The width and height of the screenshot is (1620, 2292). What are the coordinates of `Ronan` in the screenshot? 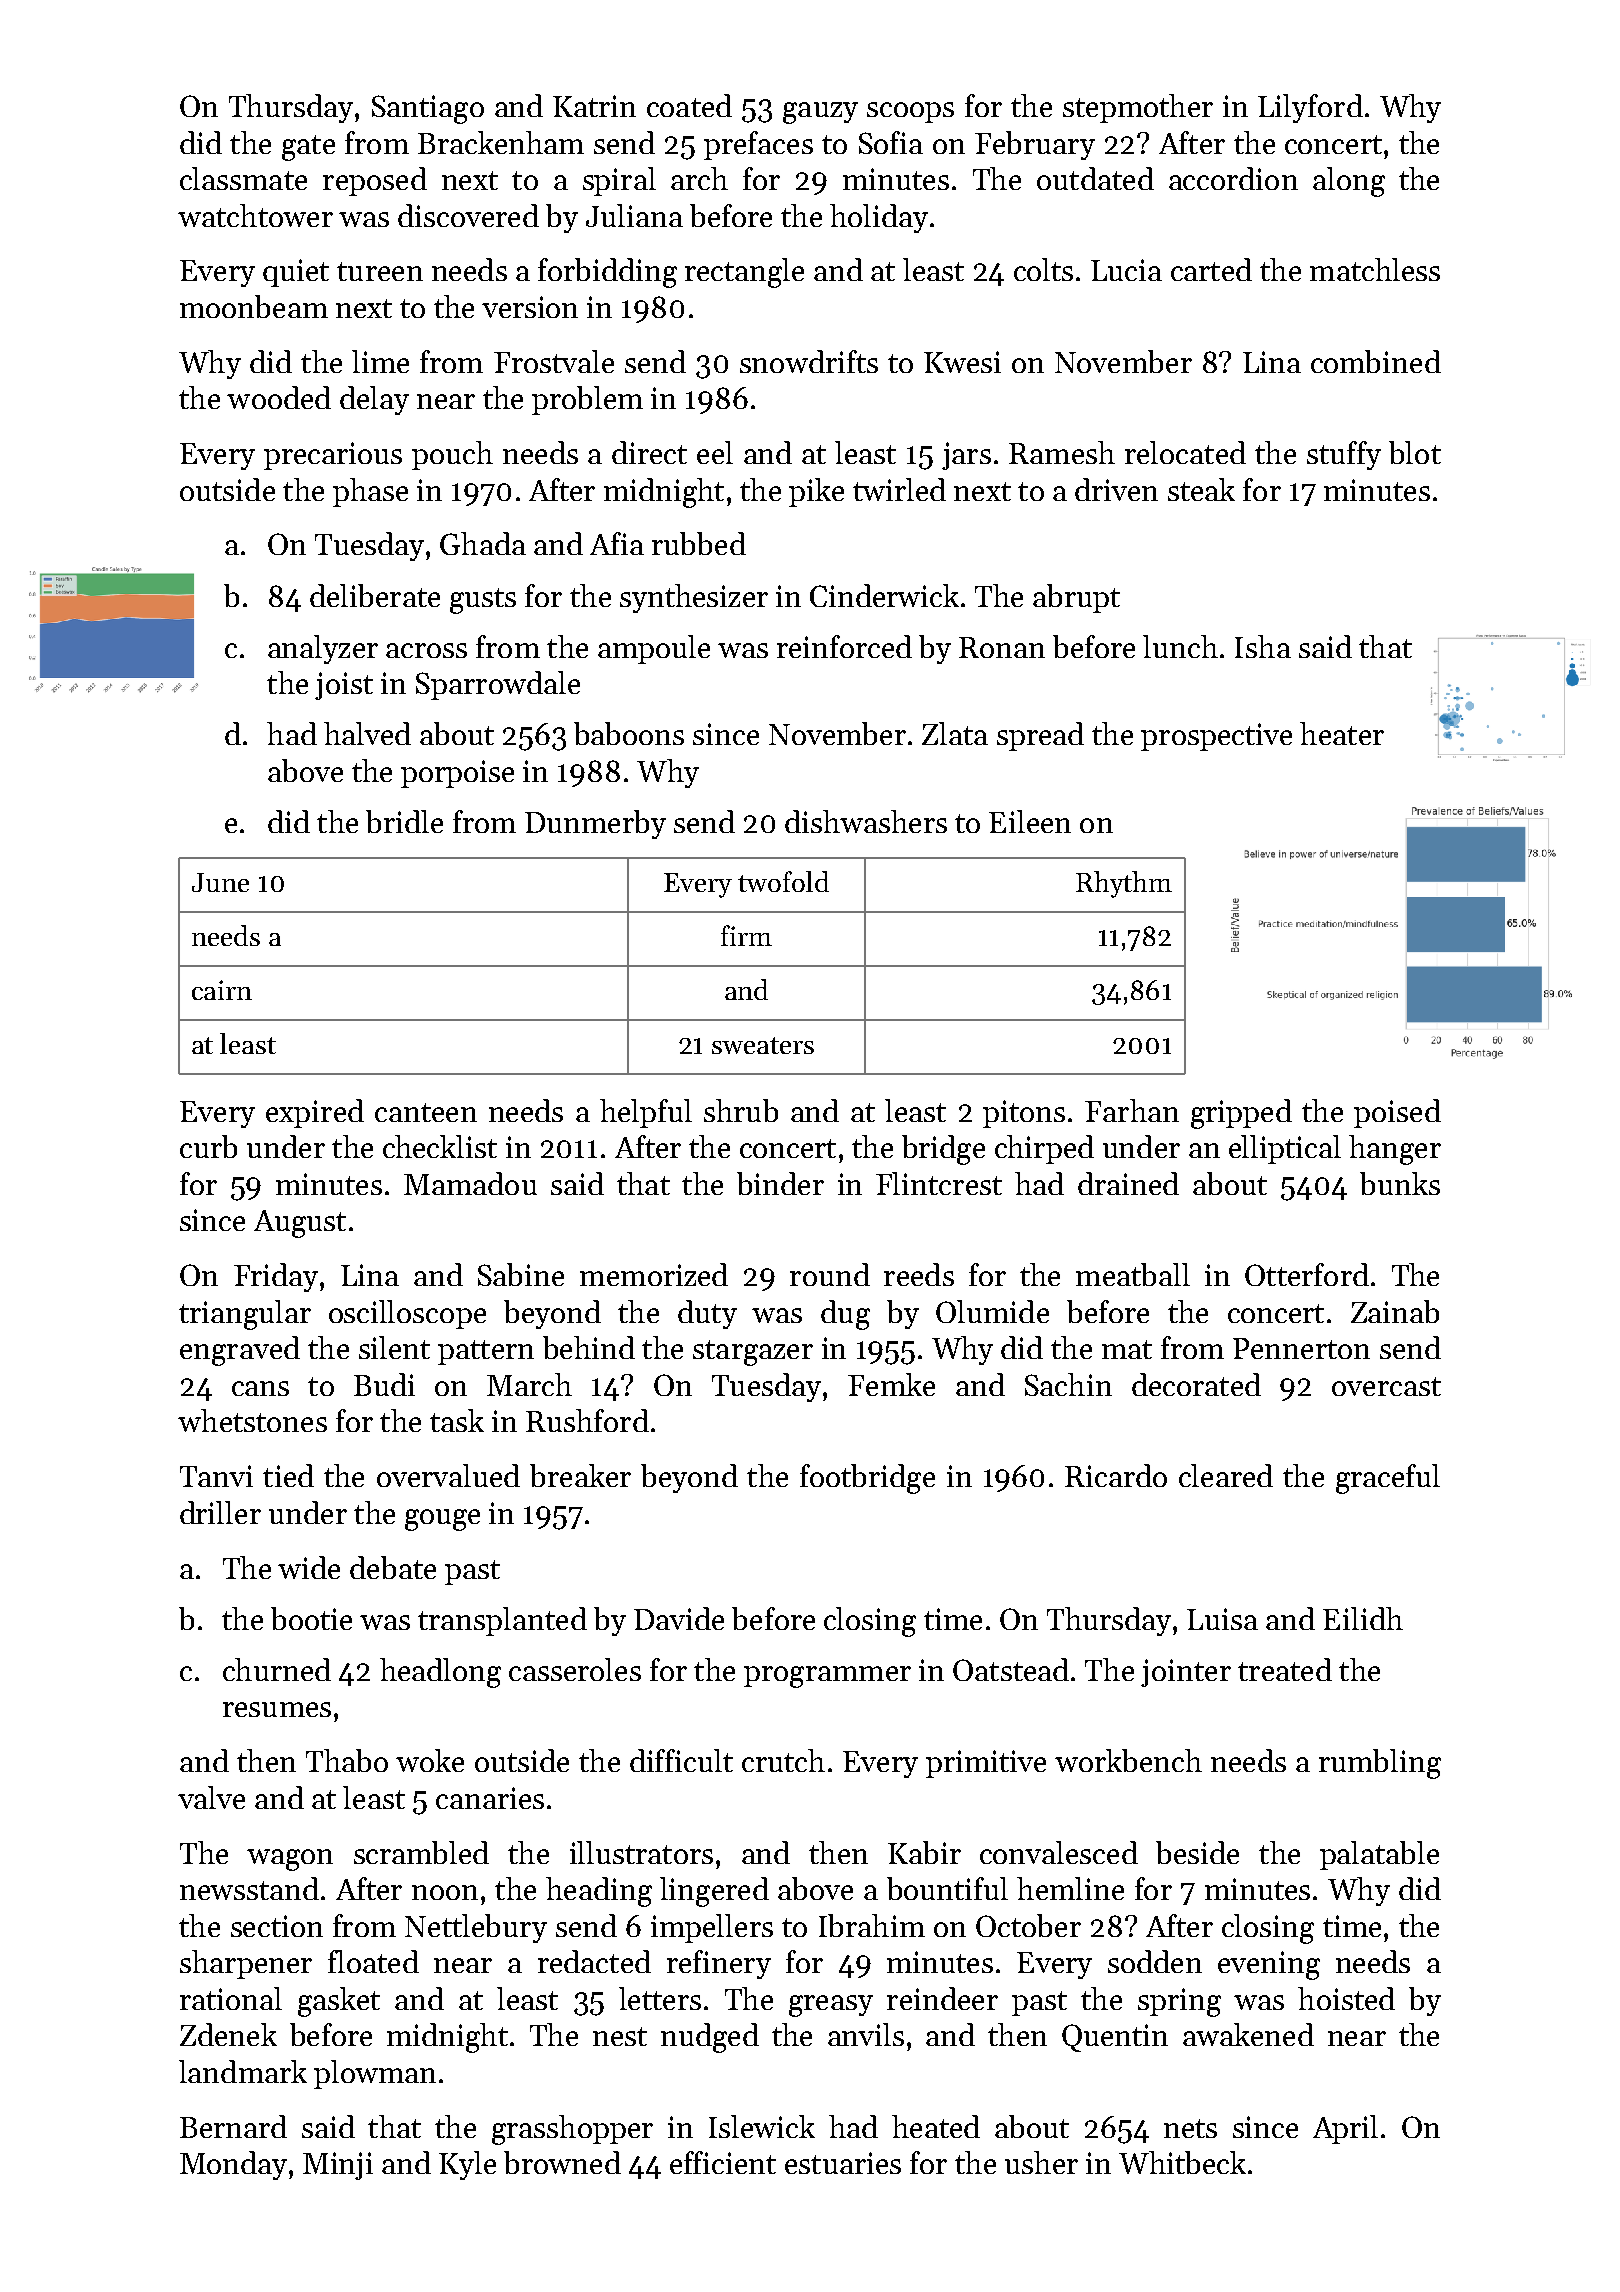 It's located at (1002, 647).
